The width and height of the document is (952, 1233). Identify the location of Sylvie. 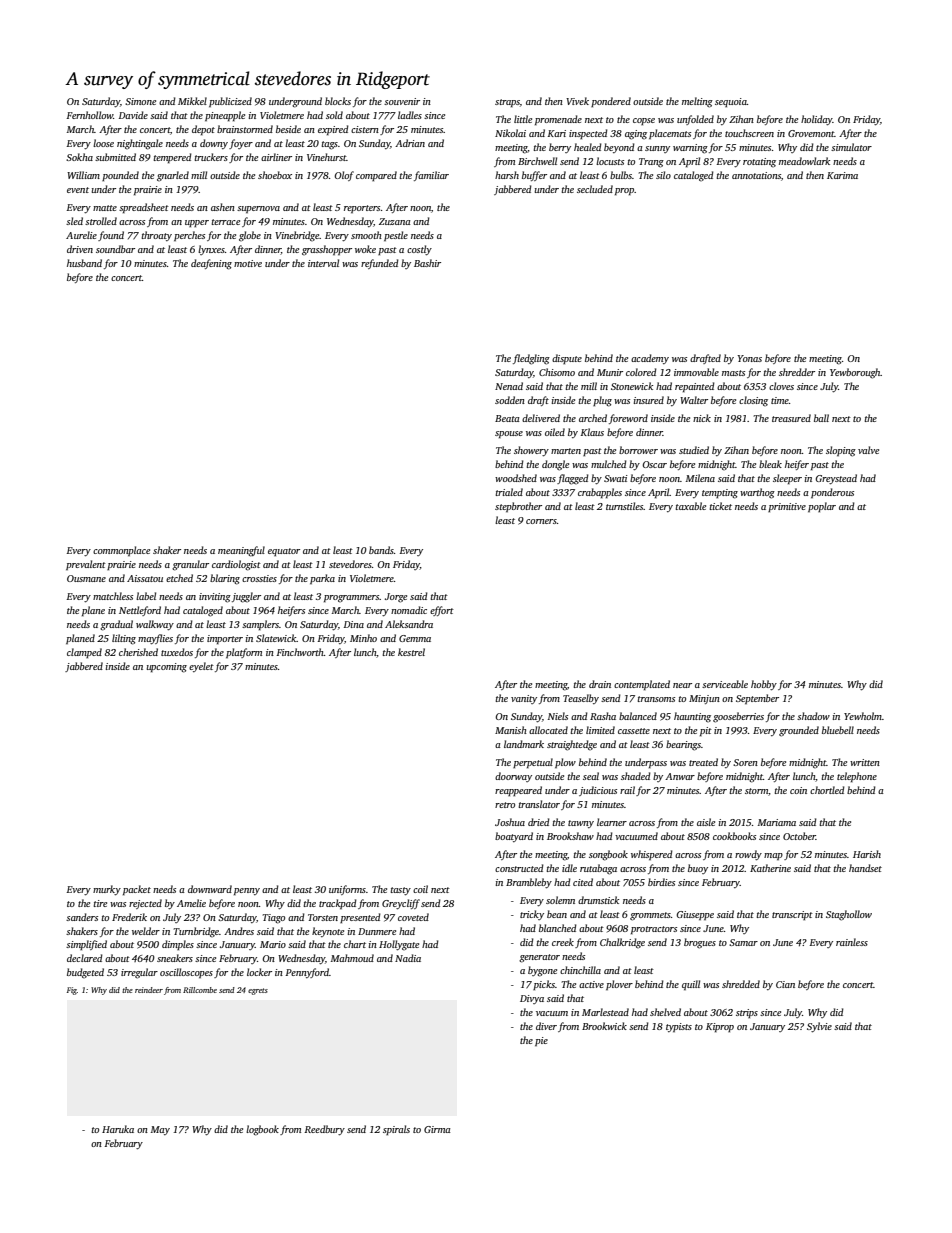
(819, 1027).
